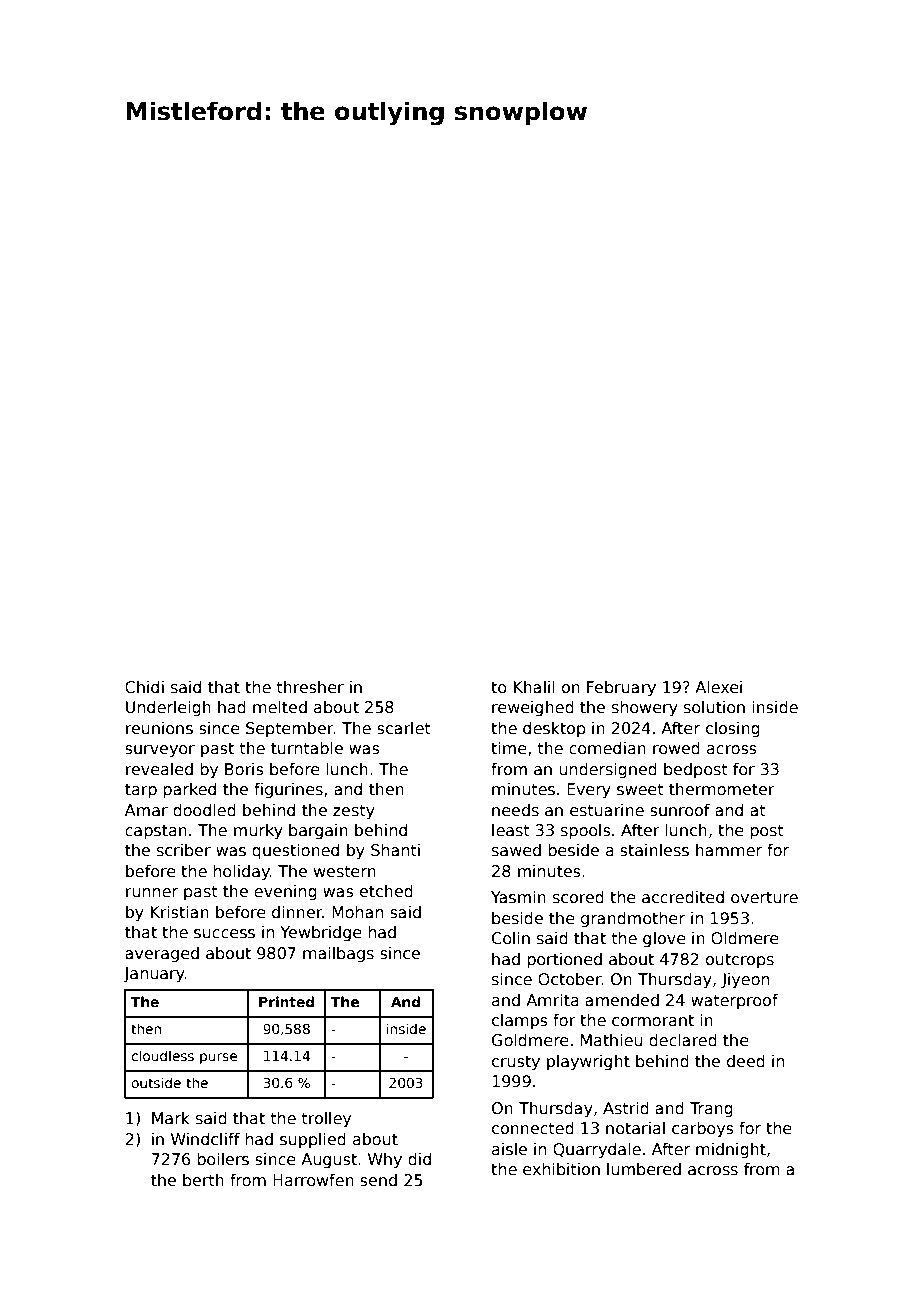  I want to click on exhibition, so click(561, 1169).
